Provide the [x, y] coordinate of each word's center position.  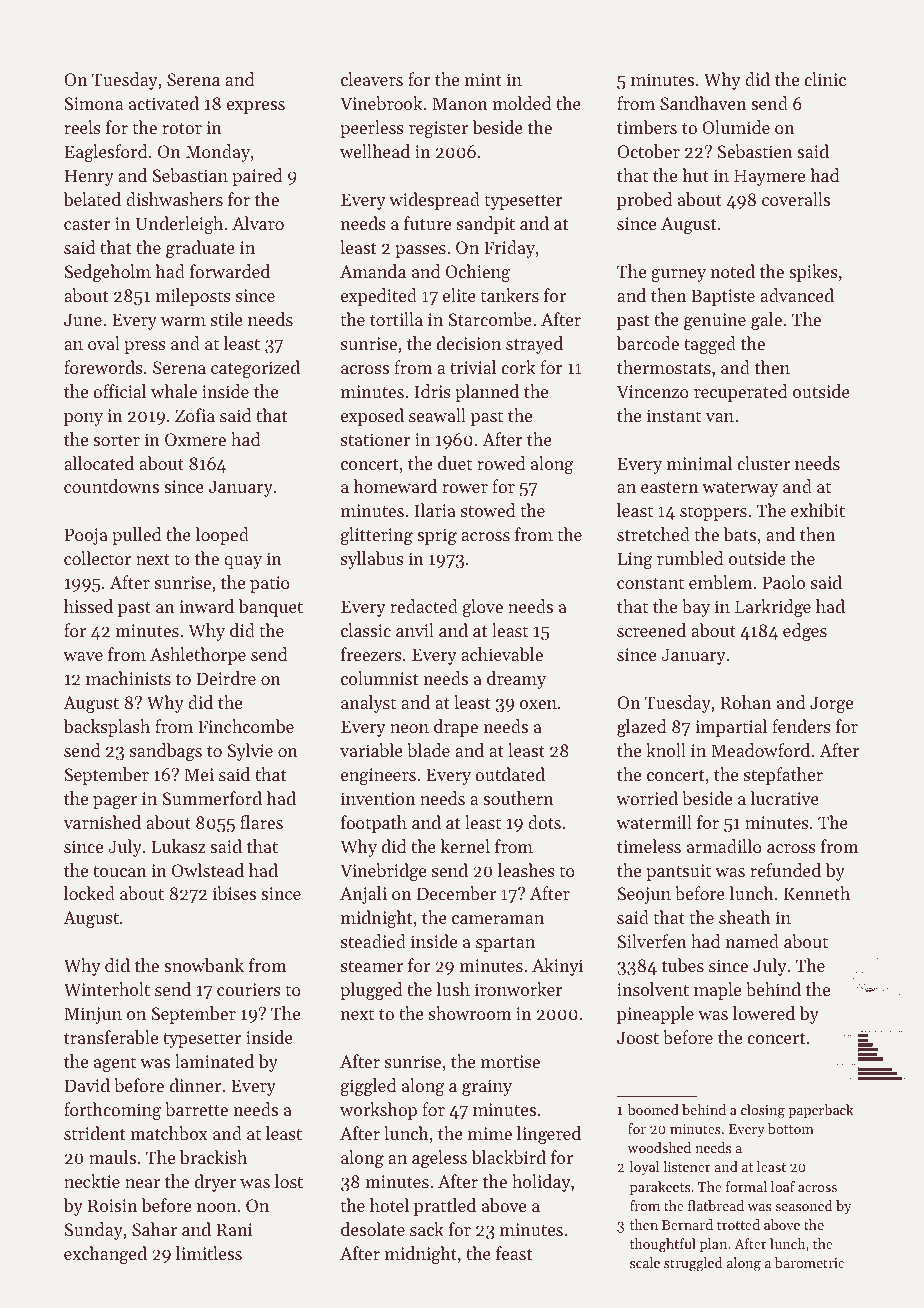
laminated [214, 1061]
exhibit [818, 510]
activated [164, 103]
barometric [809, 1262]
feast [514, 1253]
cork [518, 367]
